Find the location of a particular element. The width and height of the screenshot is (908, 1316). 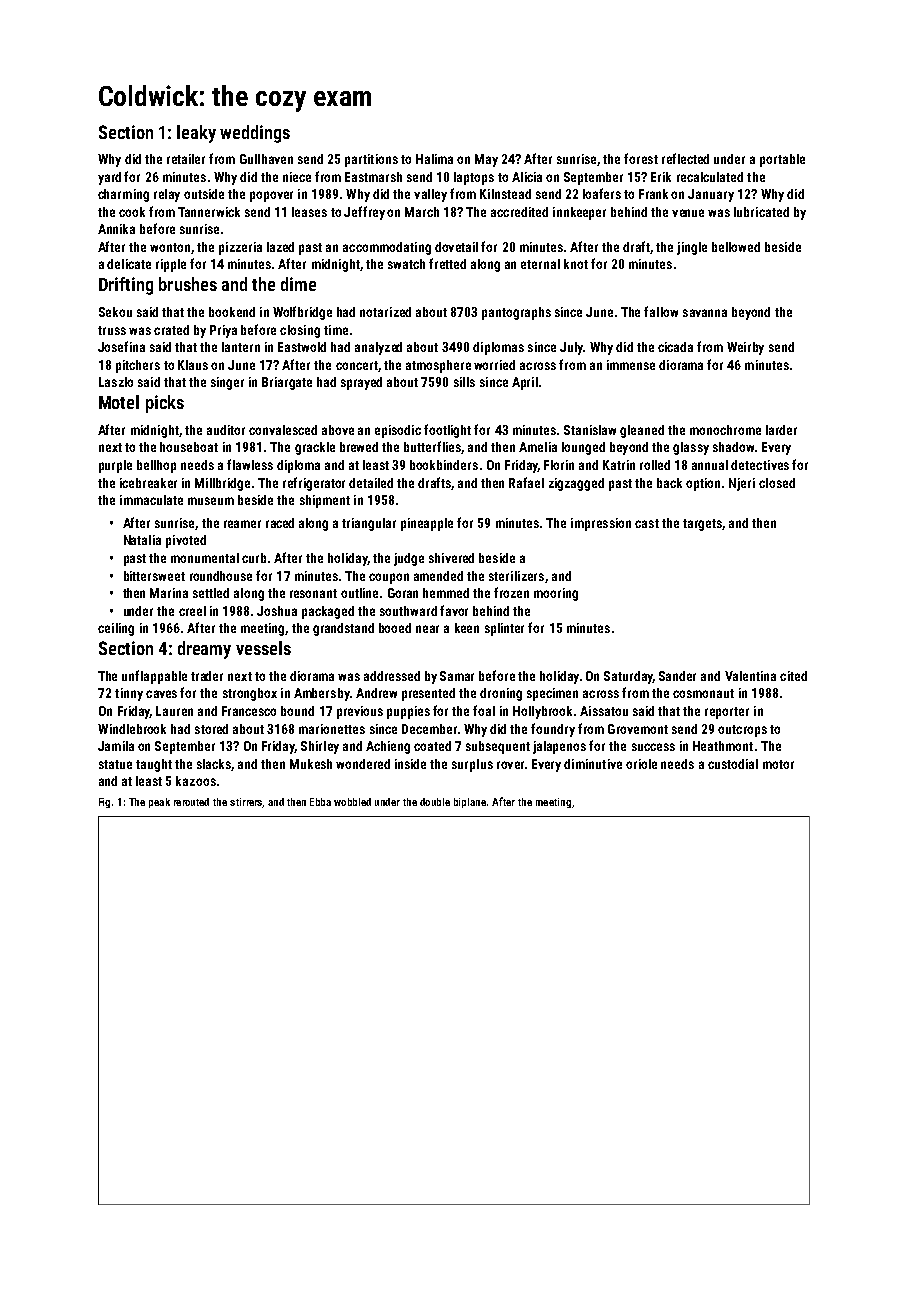

purple is located at coordinates (115, 466).
